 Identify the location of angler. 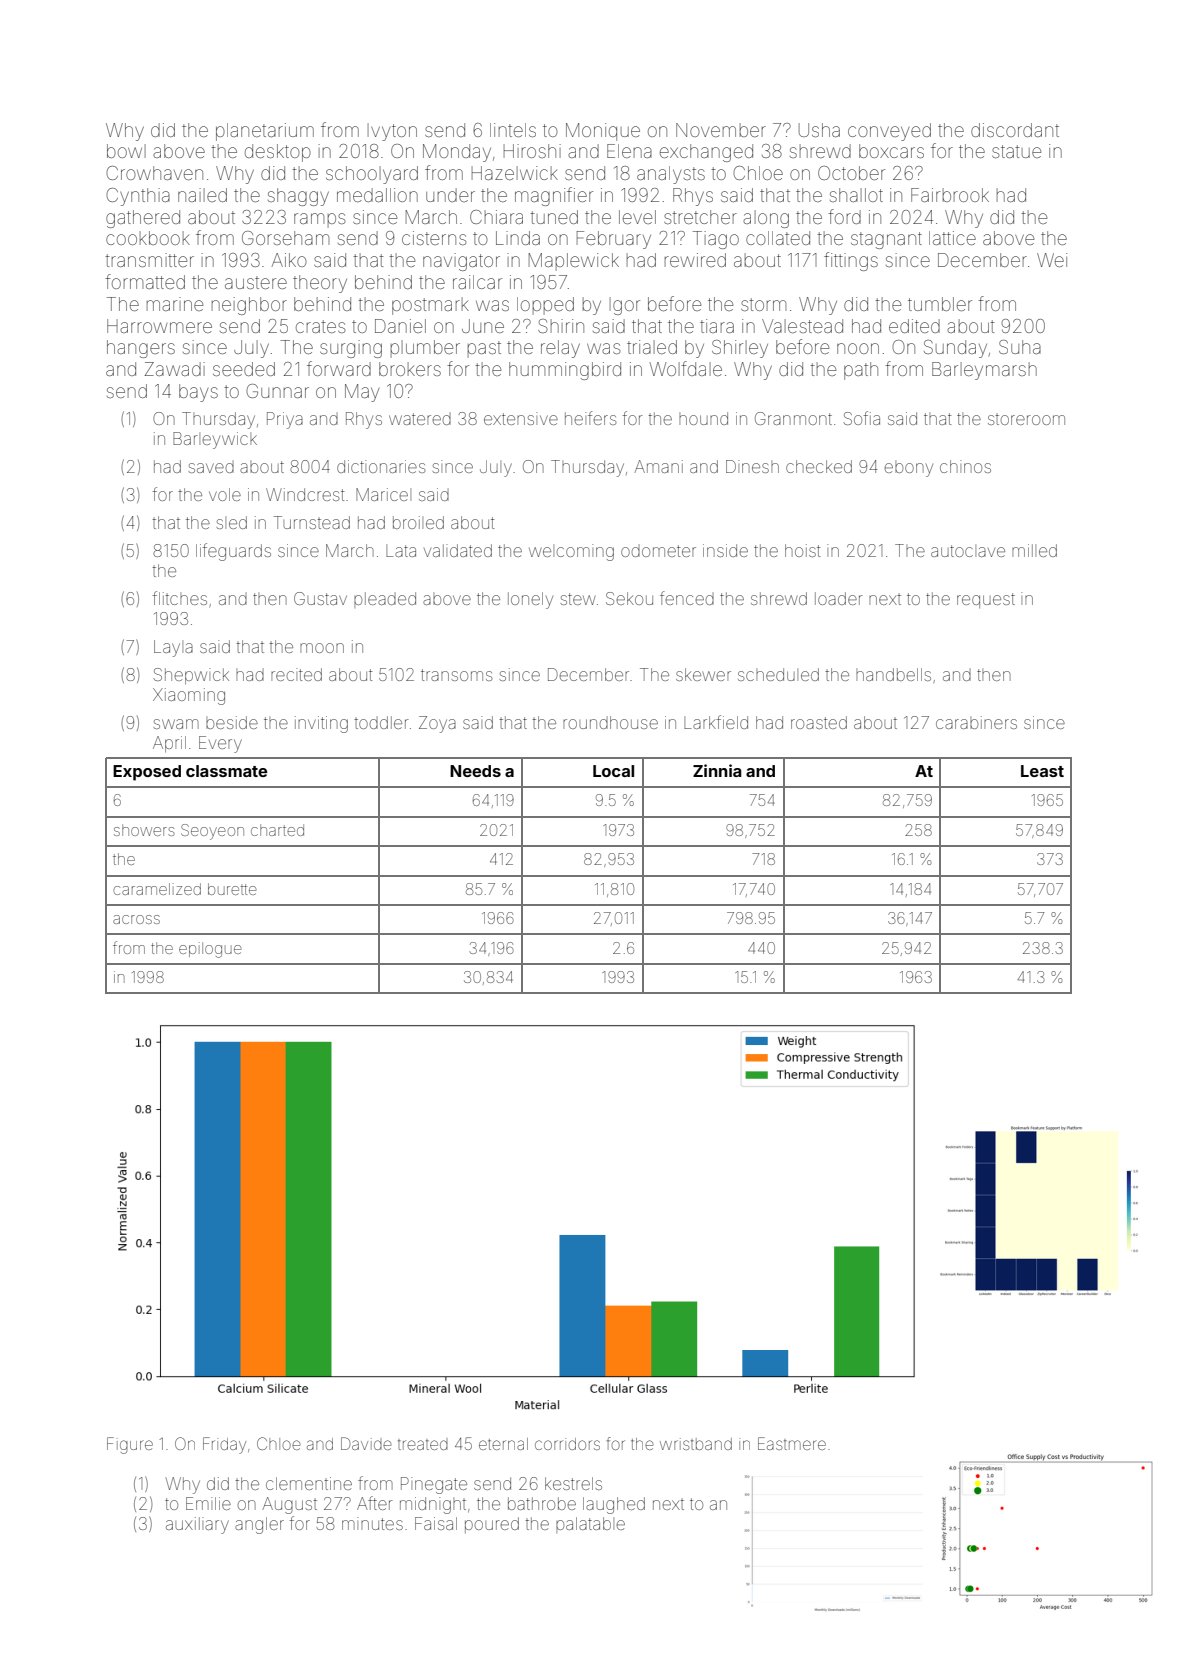
(259, 1525).
